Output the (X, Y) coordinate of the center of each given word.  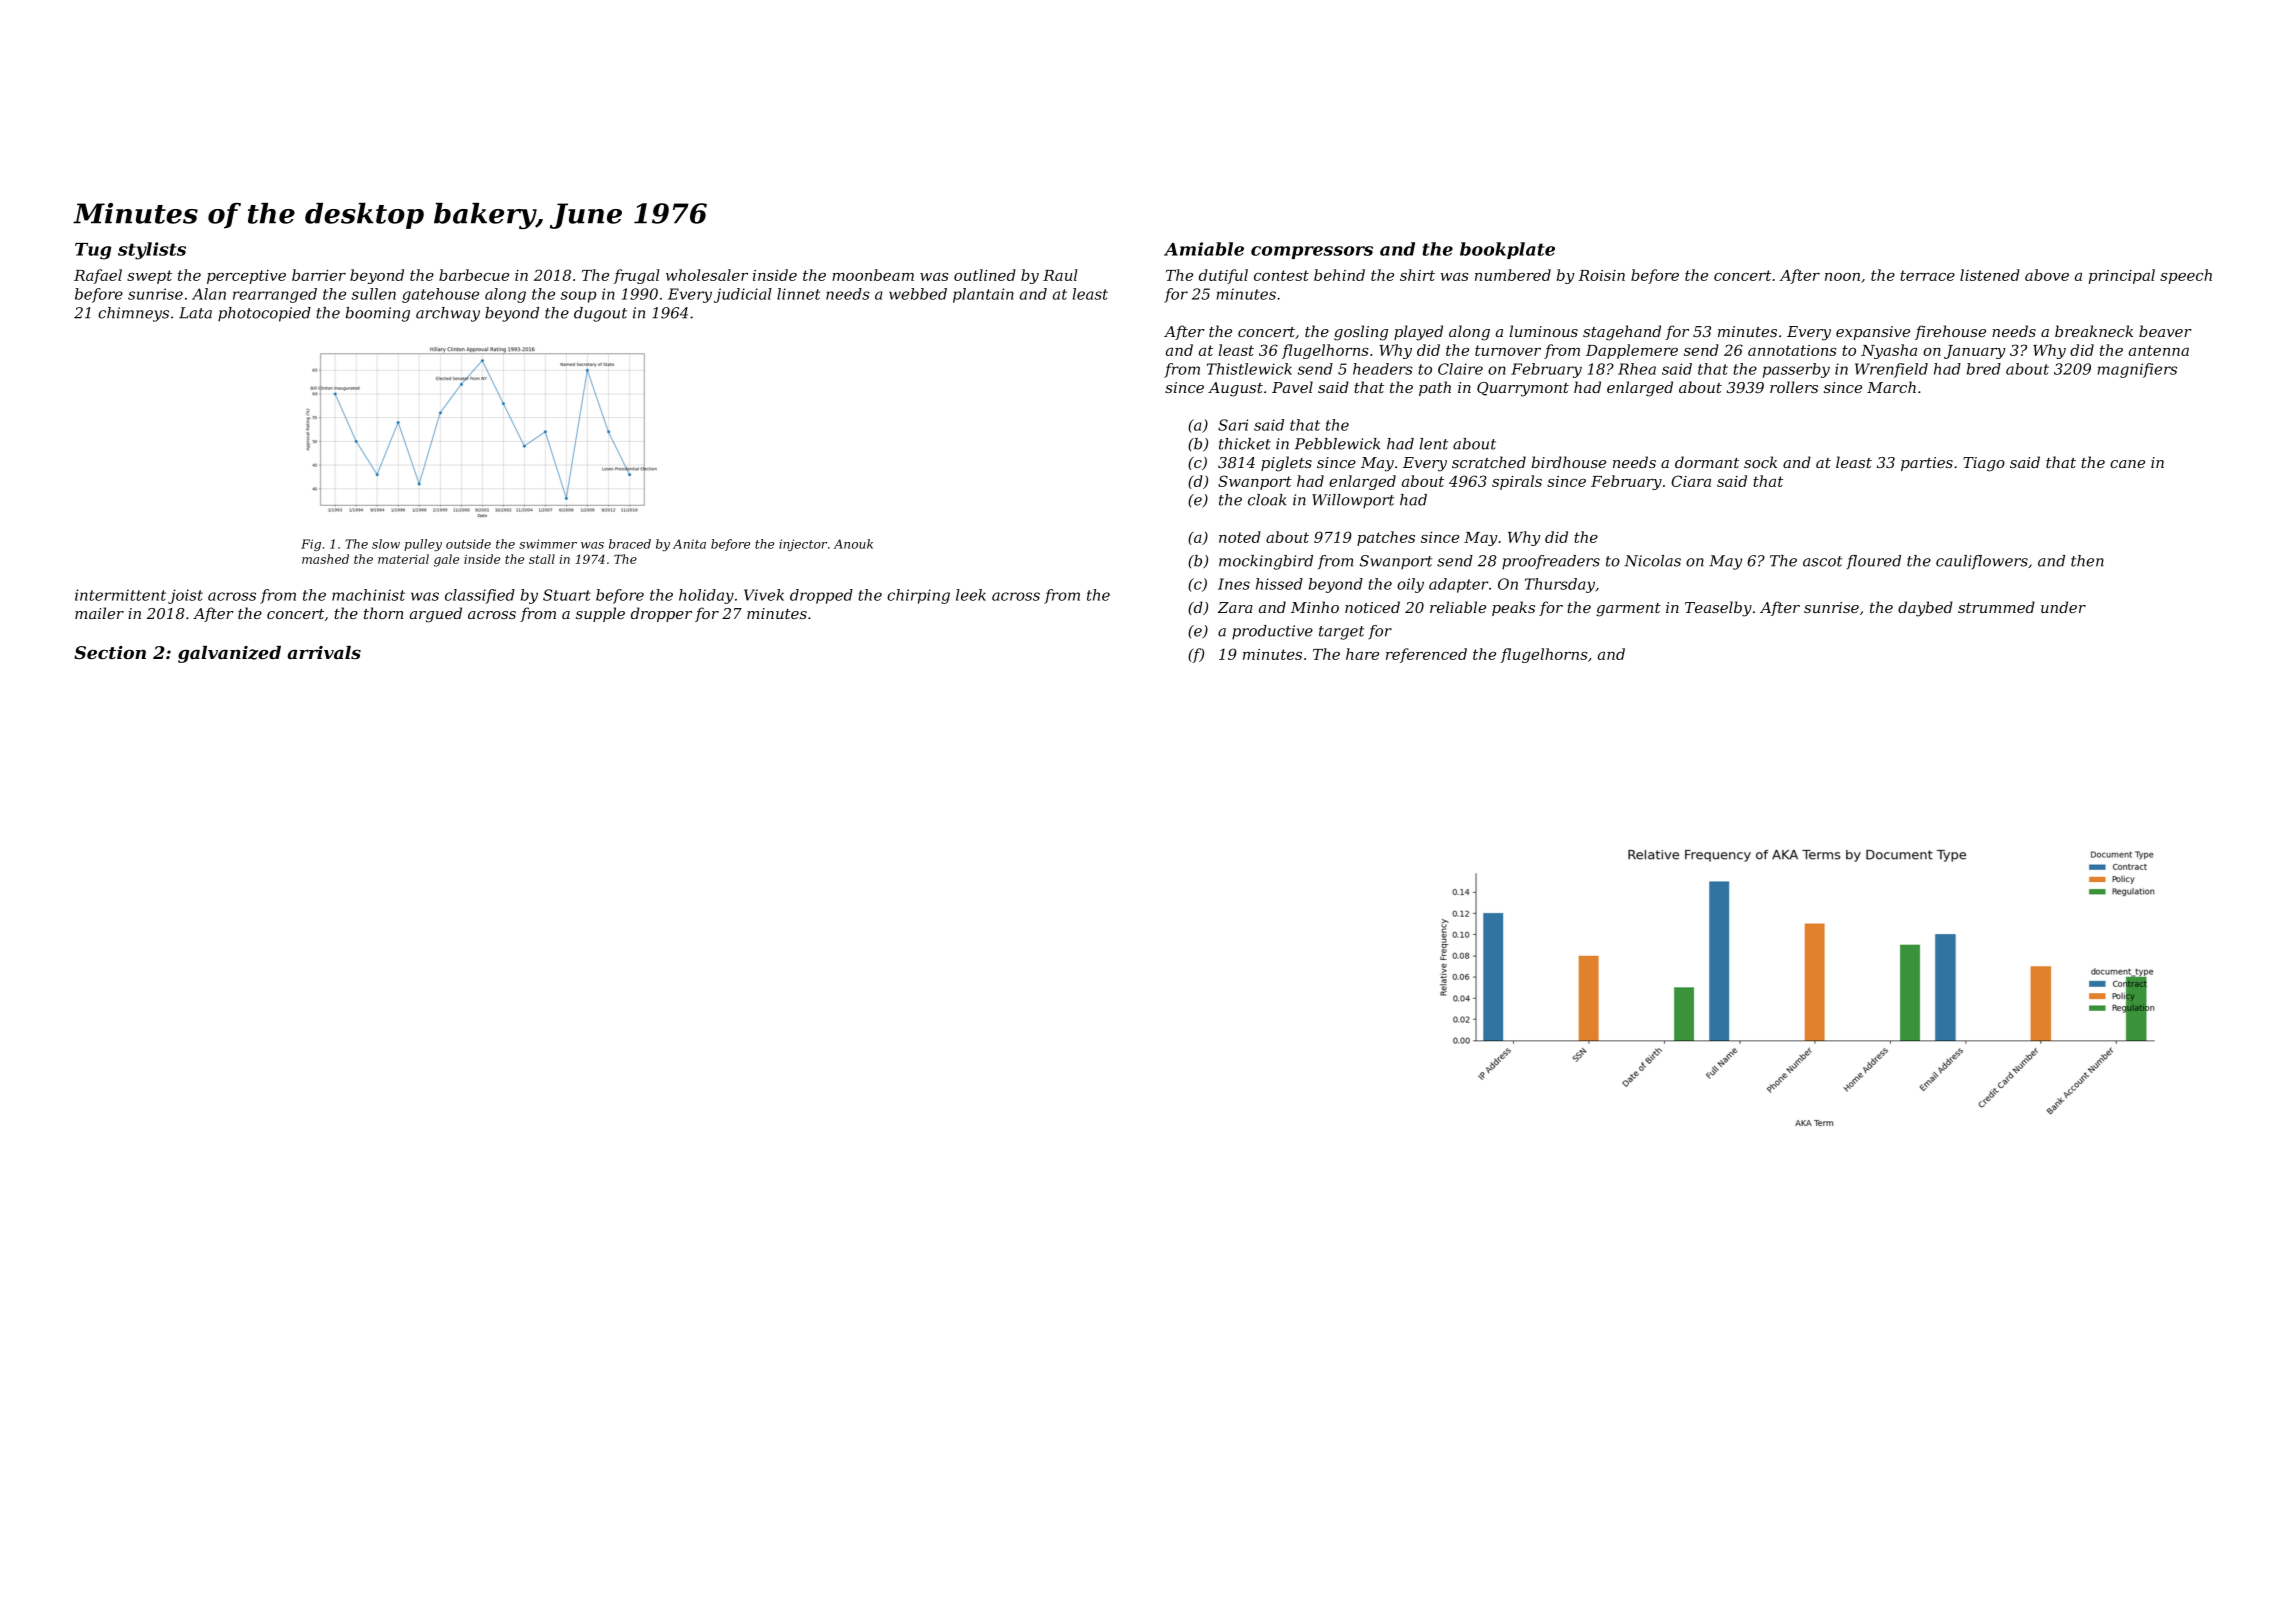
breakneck (2094, 331)
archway (448, 314)
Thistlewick (1249, 369)
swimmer (548, 544)
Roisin (1601, 275)
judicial (743, 295)
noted (1240, 537)
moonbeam (873, 275)
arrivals (324, 652)
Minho (1315, 607)
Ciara (1691, 481)
